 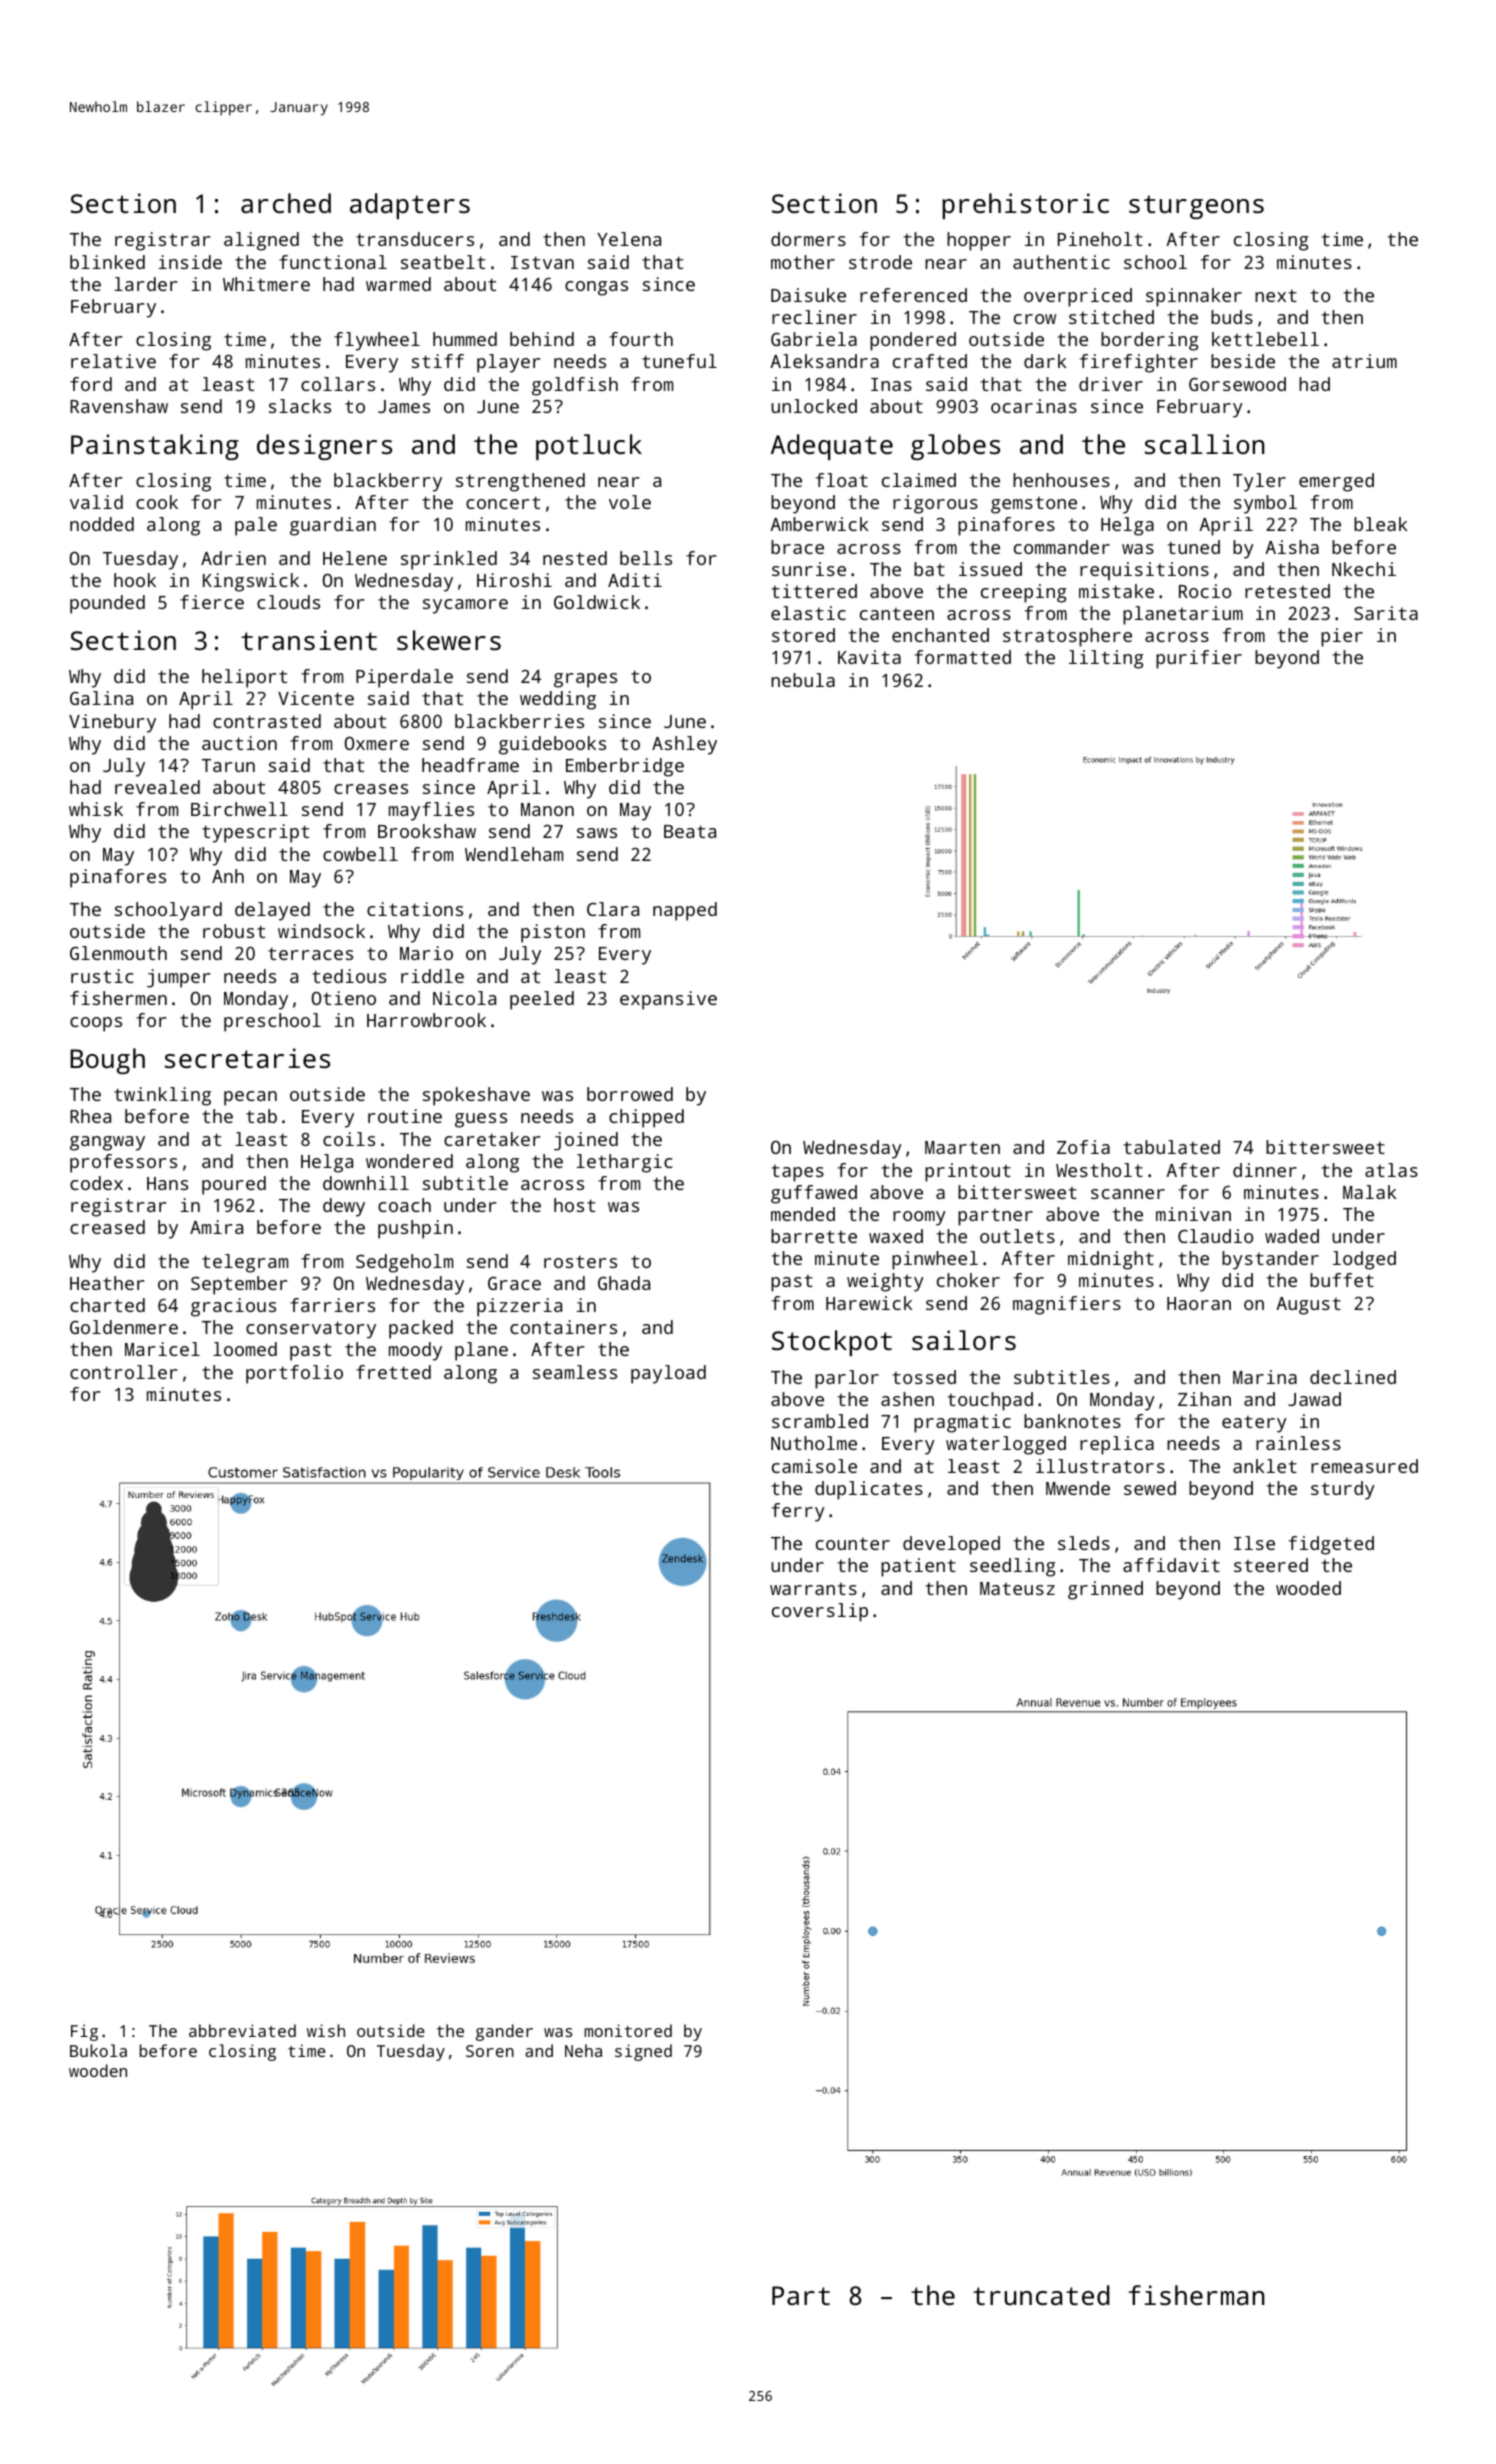 What do you see at coordinates (443, 262) in the image?
I see `seatbelt` at bounding box center [443, 262].
